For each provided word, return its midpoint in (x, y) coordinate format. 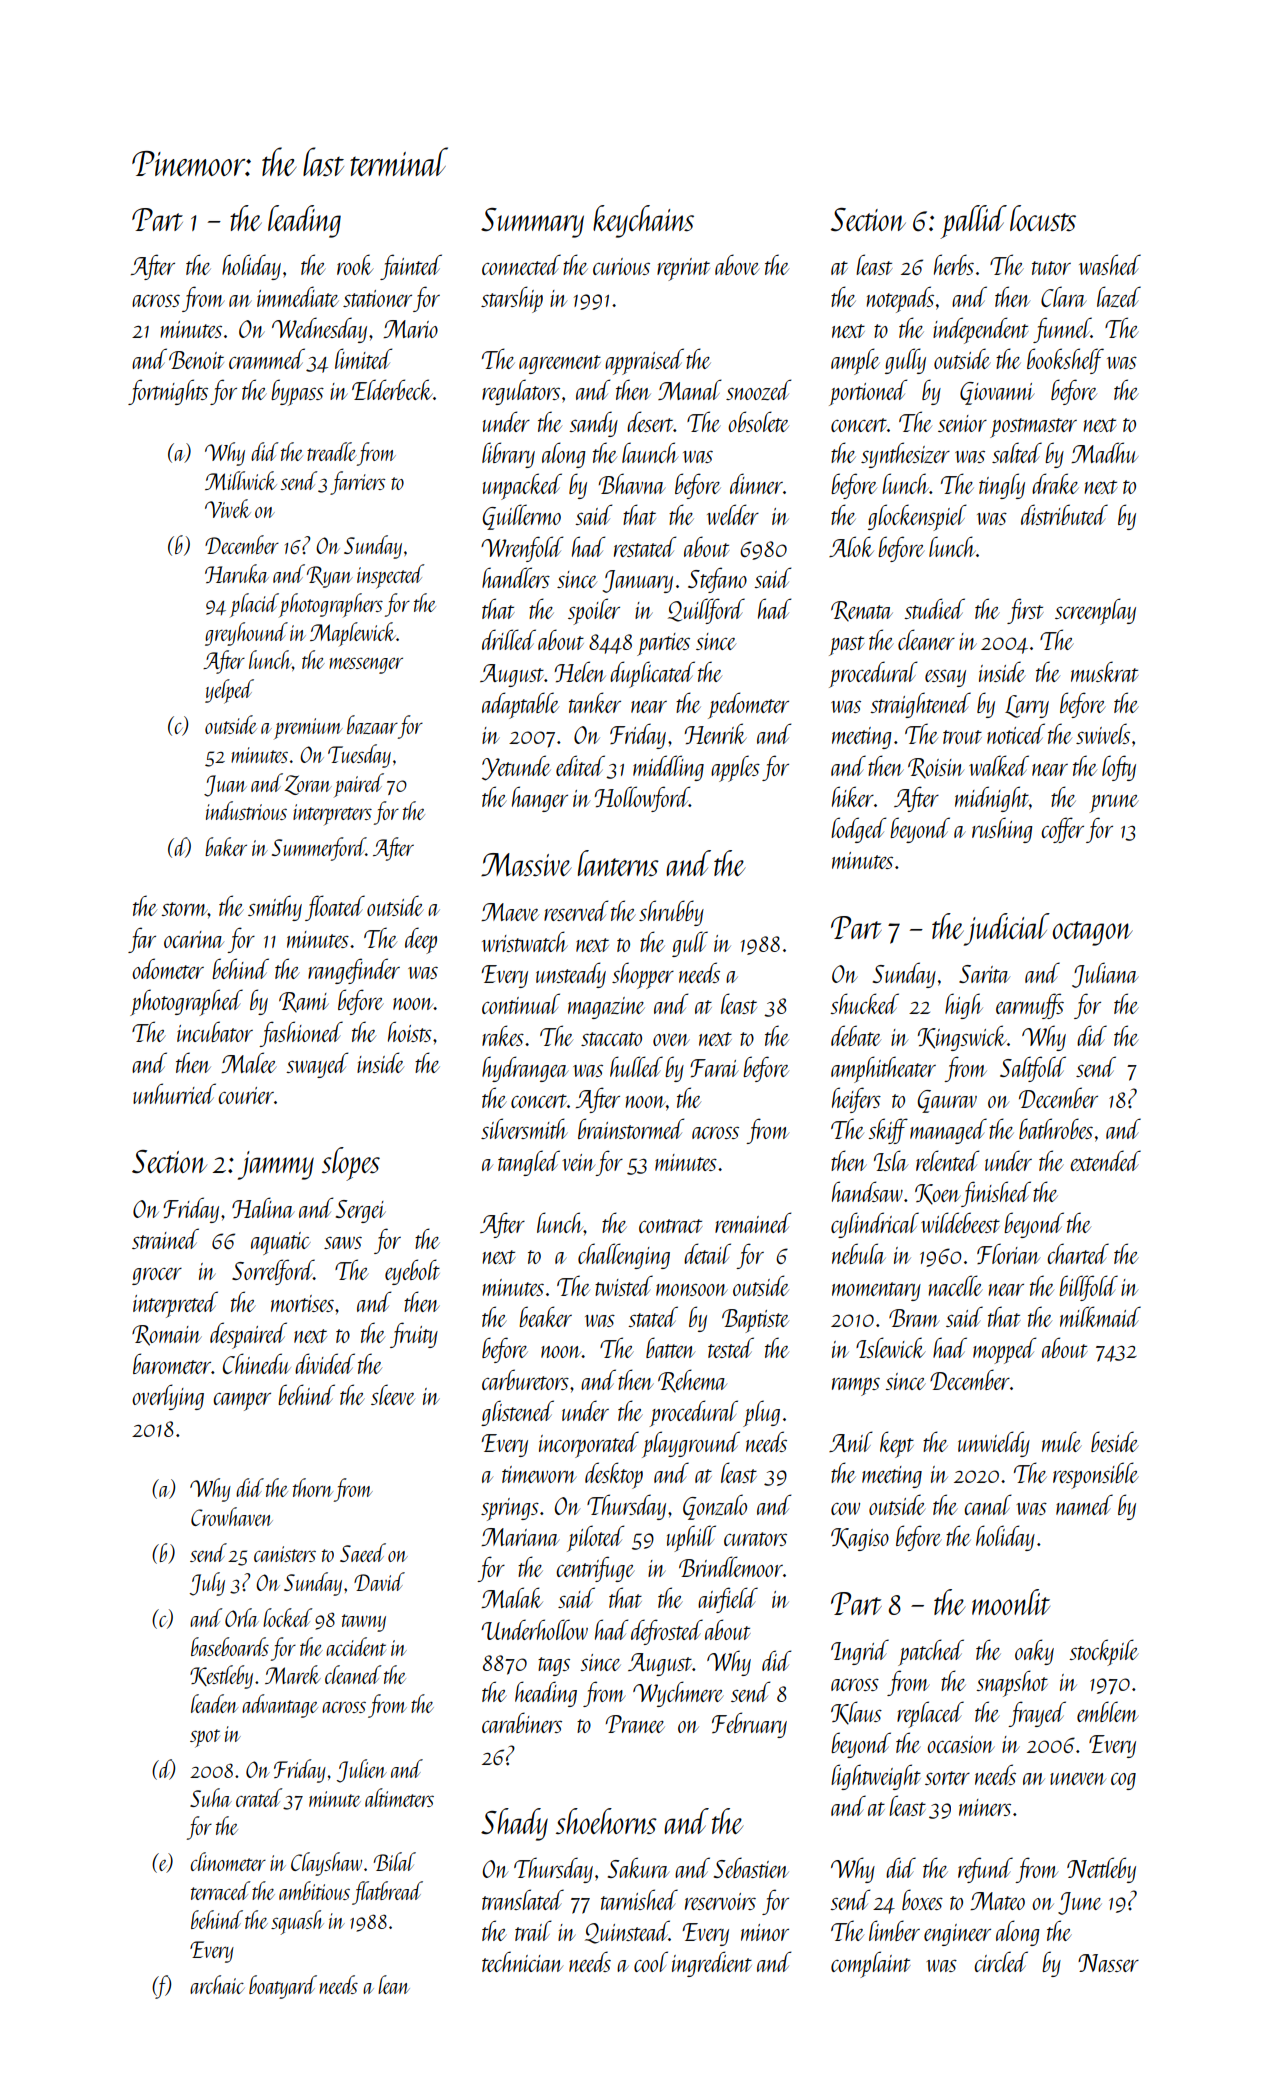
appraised (644, 361)
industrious (246, 810)
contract (671, 1226)
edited (580, 765)
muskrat (1105, 671)
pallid (973, 222)
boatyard (283, 1987)
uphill (691, 1538)
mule (1062, 1441)
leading (304, 221)
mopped (1004, 1350)
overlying (168, 1397)
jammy (276, 1165)
